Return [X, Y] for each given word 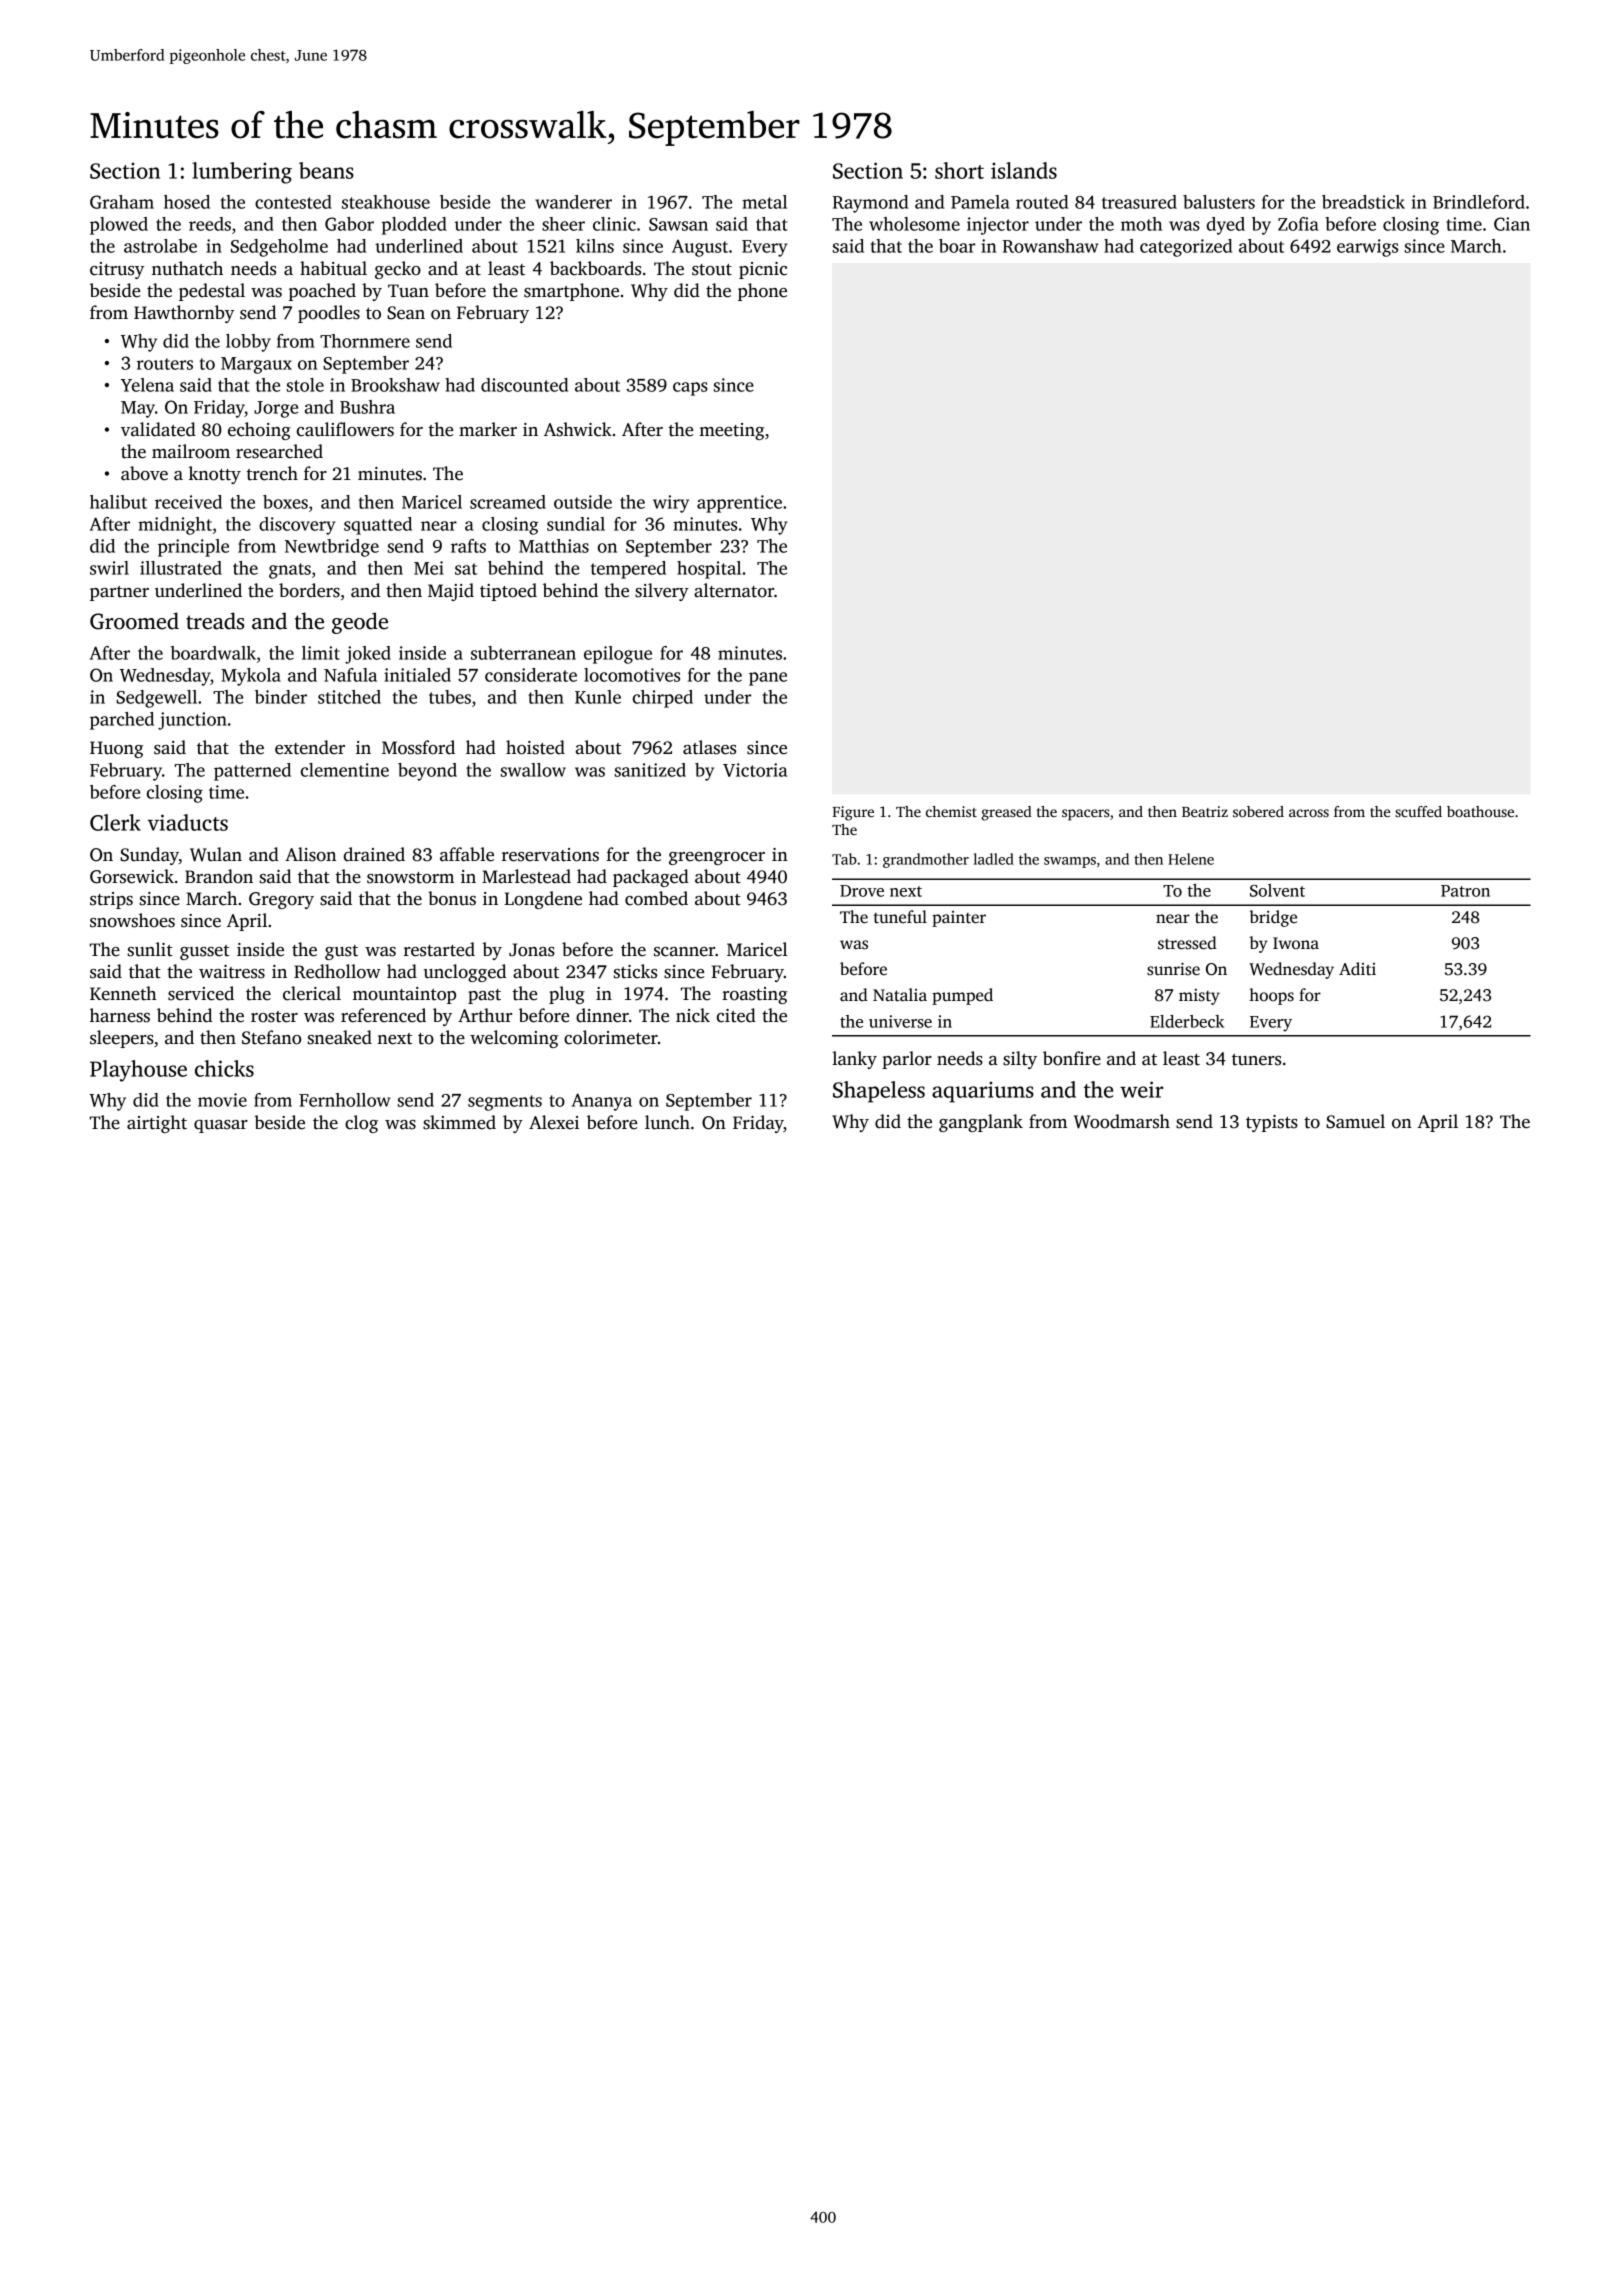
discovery [297, 526]
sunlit [150, 949]
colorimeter [611, 1037]
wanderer [573, 202]
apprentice [739, 504]
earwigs [1367, 248]
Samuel [1355, 1121]
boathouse [1480, 811]
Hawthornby [184, 314]
